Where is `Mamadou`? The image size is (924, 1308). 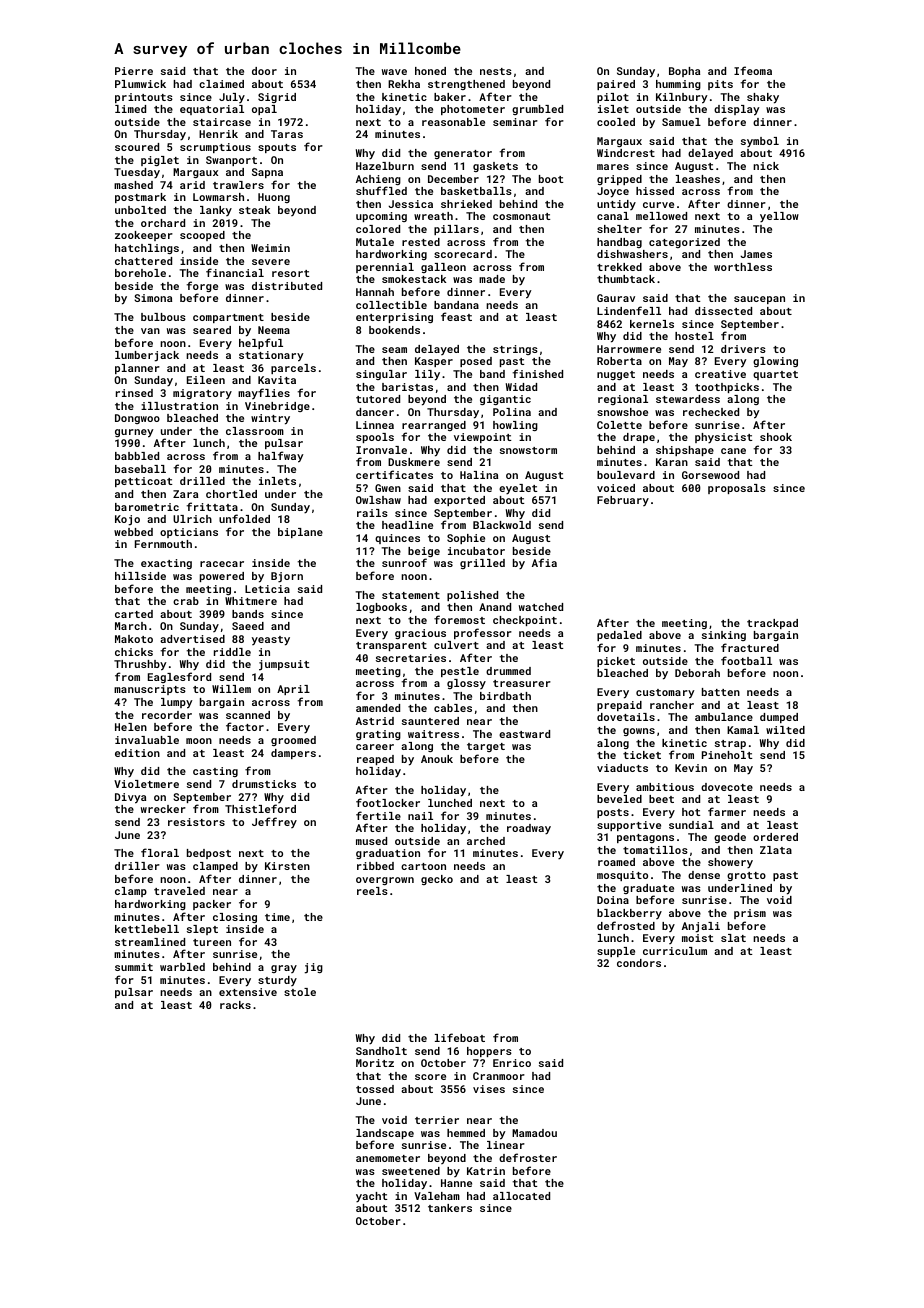 Mamadou is located at coordinates (534, 1133).
